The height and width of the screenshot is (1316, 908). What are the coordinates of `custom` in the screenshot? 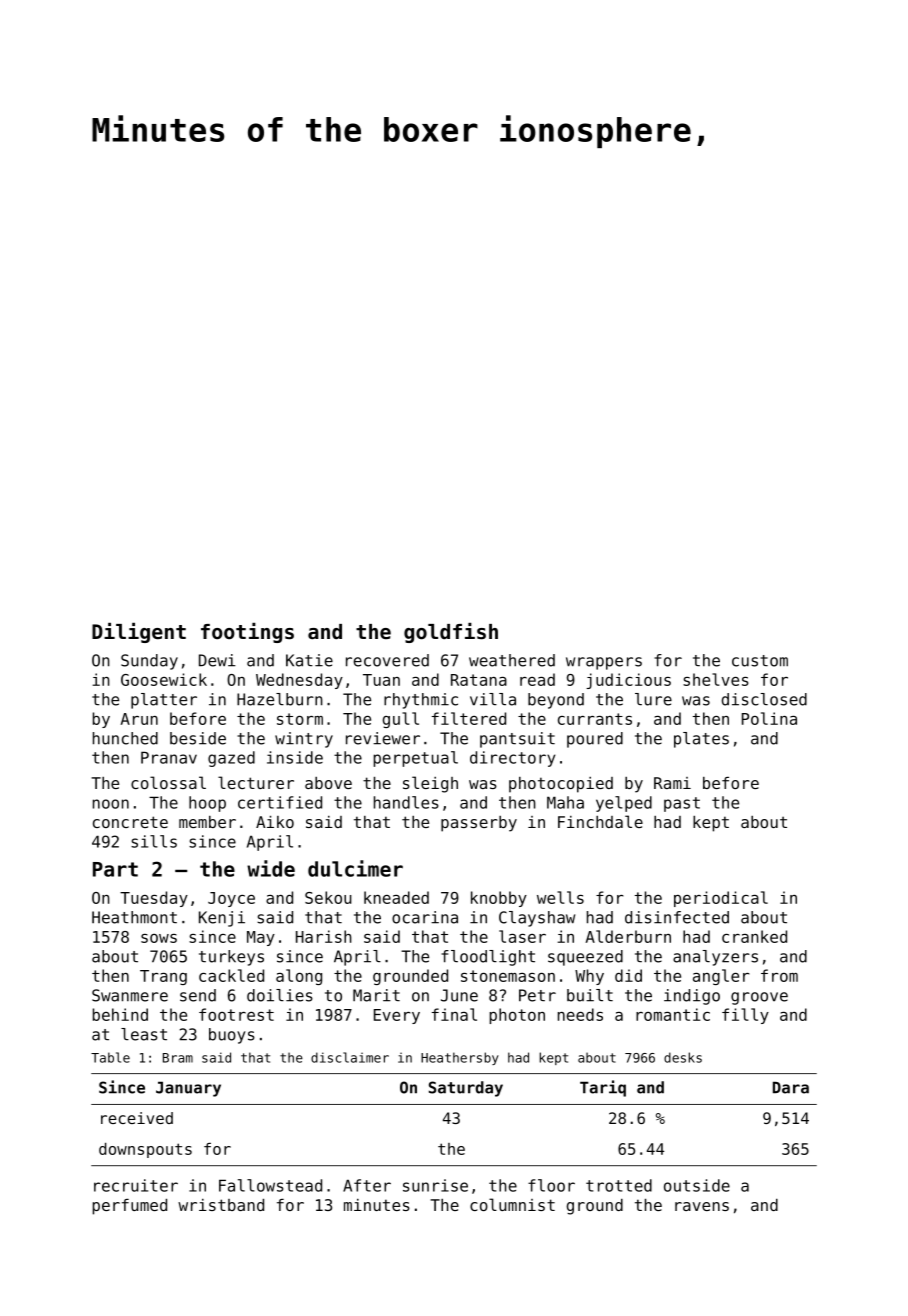 It's located at (760, 661).
